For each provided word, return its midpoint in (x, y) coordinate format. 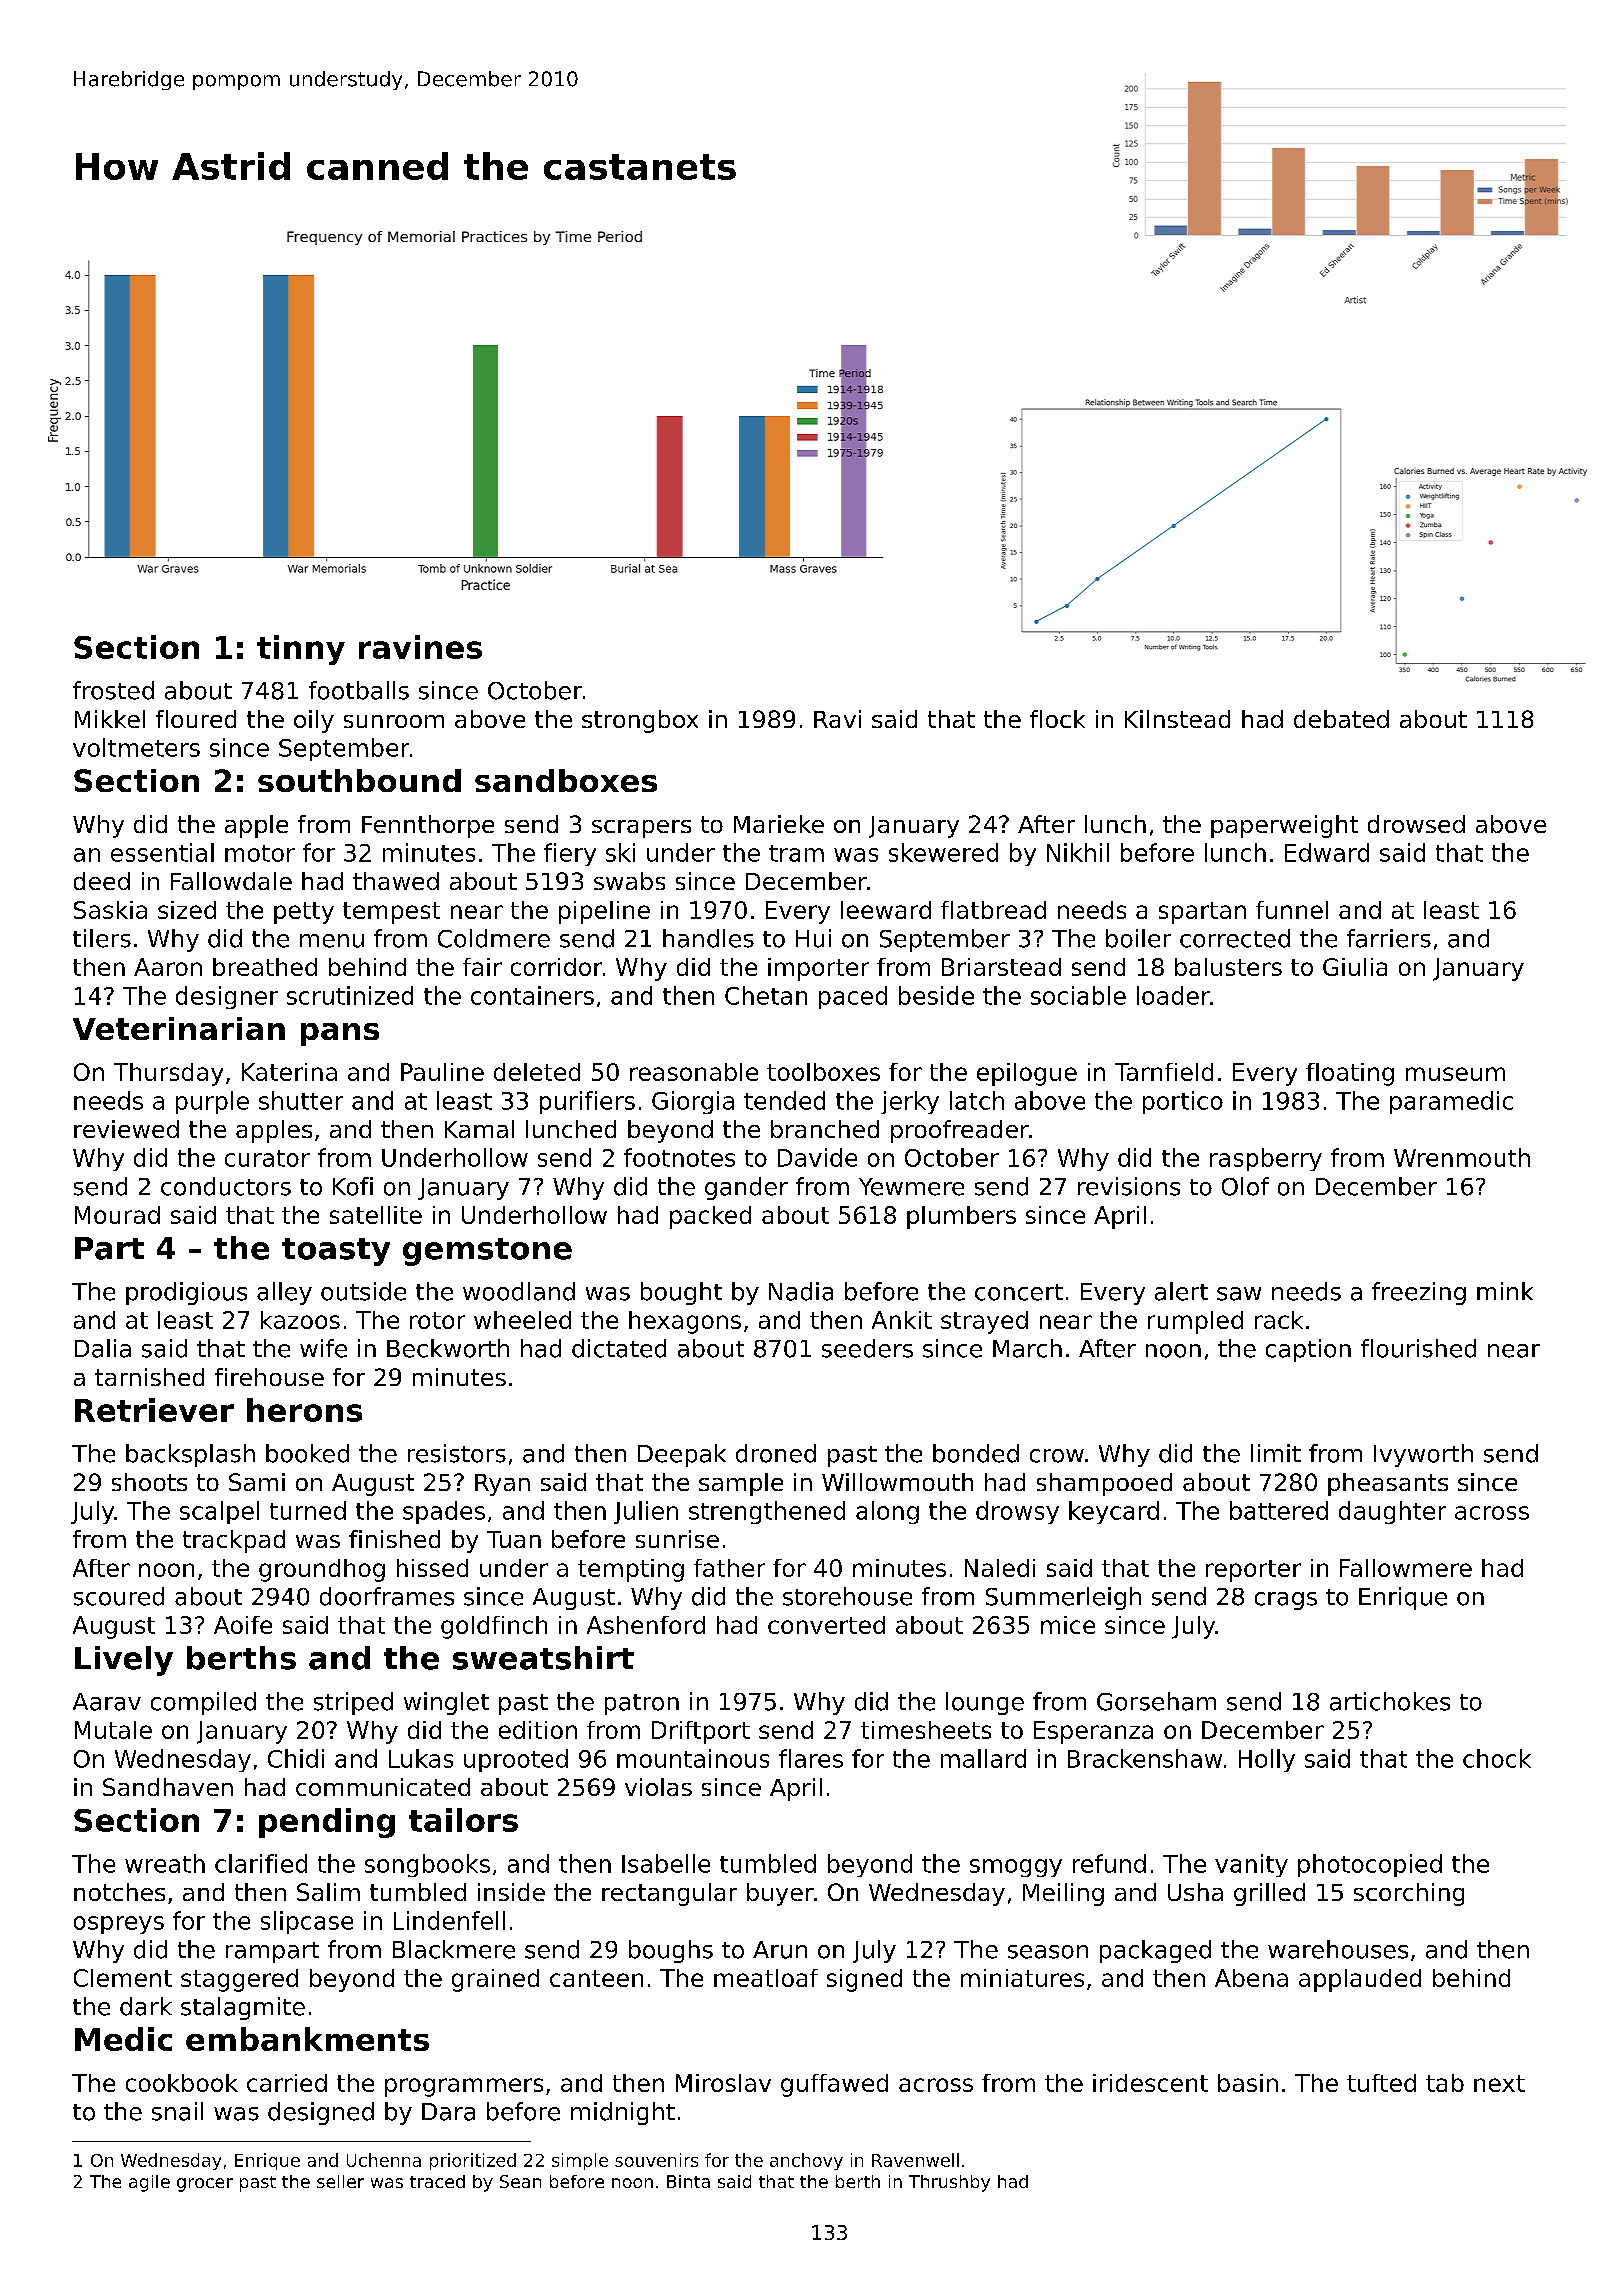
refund (1109, 1863)
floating (1350, 1074)
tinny (301, 650)
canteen (596, 1978)
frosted (113, 690)
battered (1279, 1510)
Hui (813, 938)
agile (149, 2183)
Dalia (103, 1348)
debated (1341, 719)
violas (658, 1787)
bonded (976, 1453)
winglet (446, 1703)
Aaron (168, 967)
